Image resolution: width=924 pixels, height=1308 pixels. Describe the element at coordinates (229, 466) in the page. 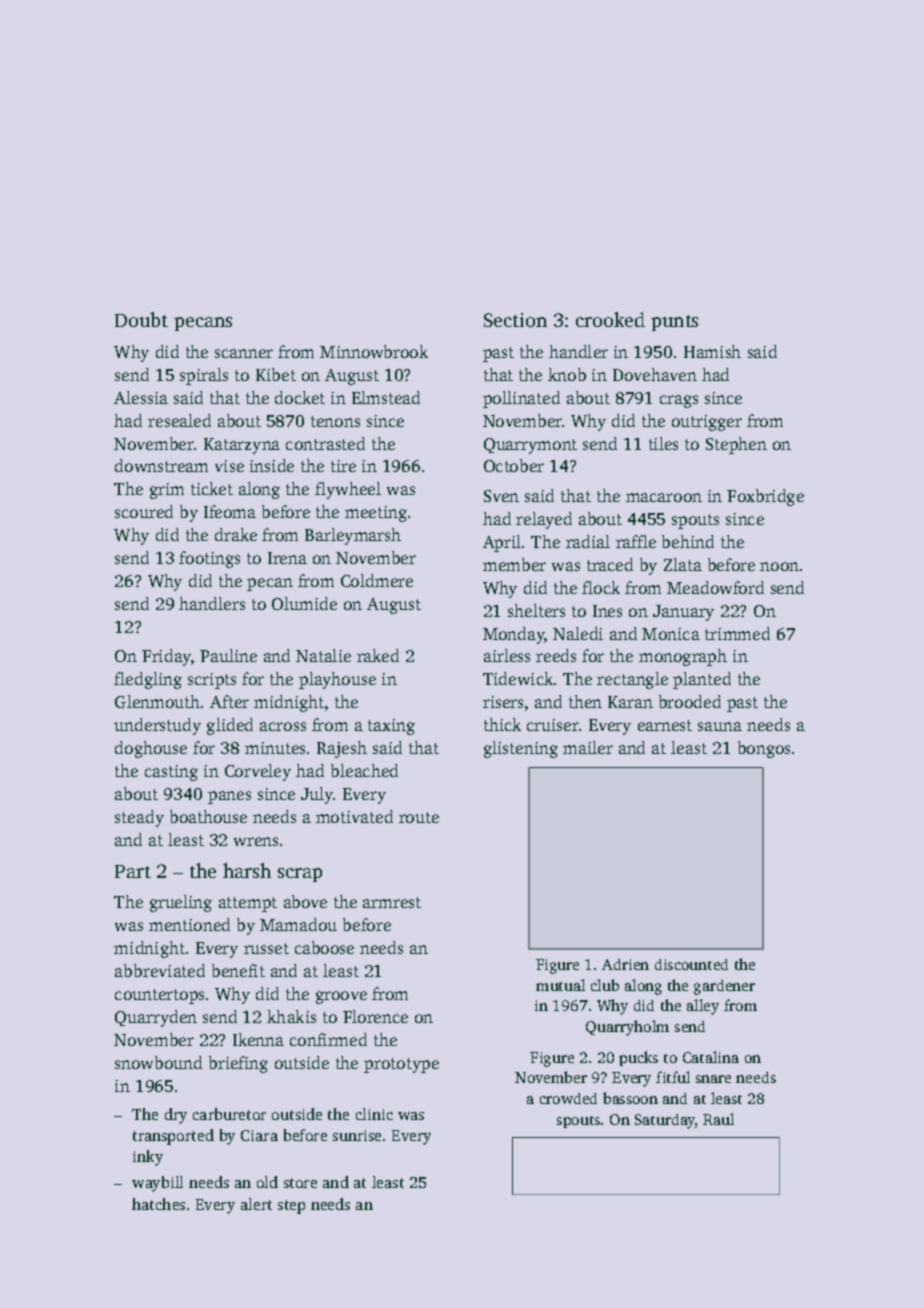

I see `vise` at that location.
